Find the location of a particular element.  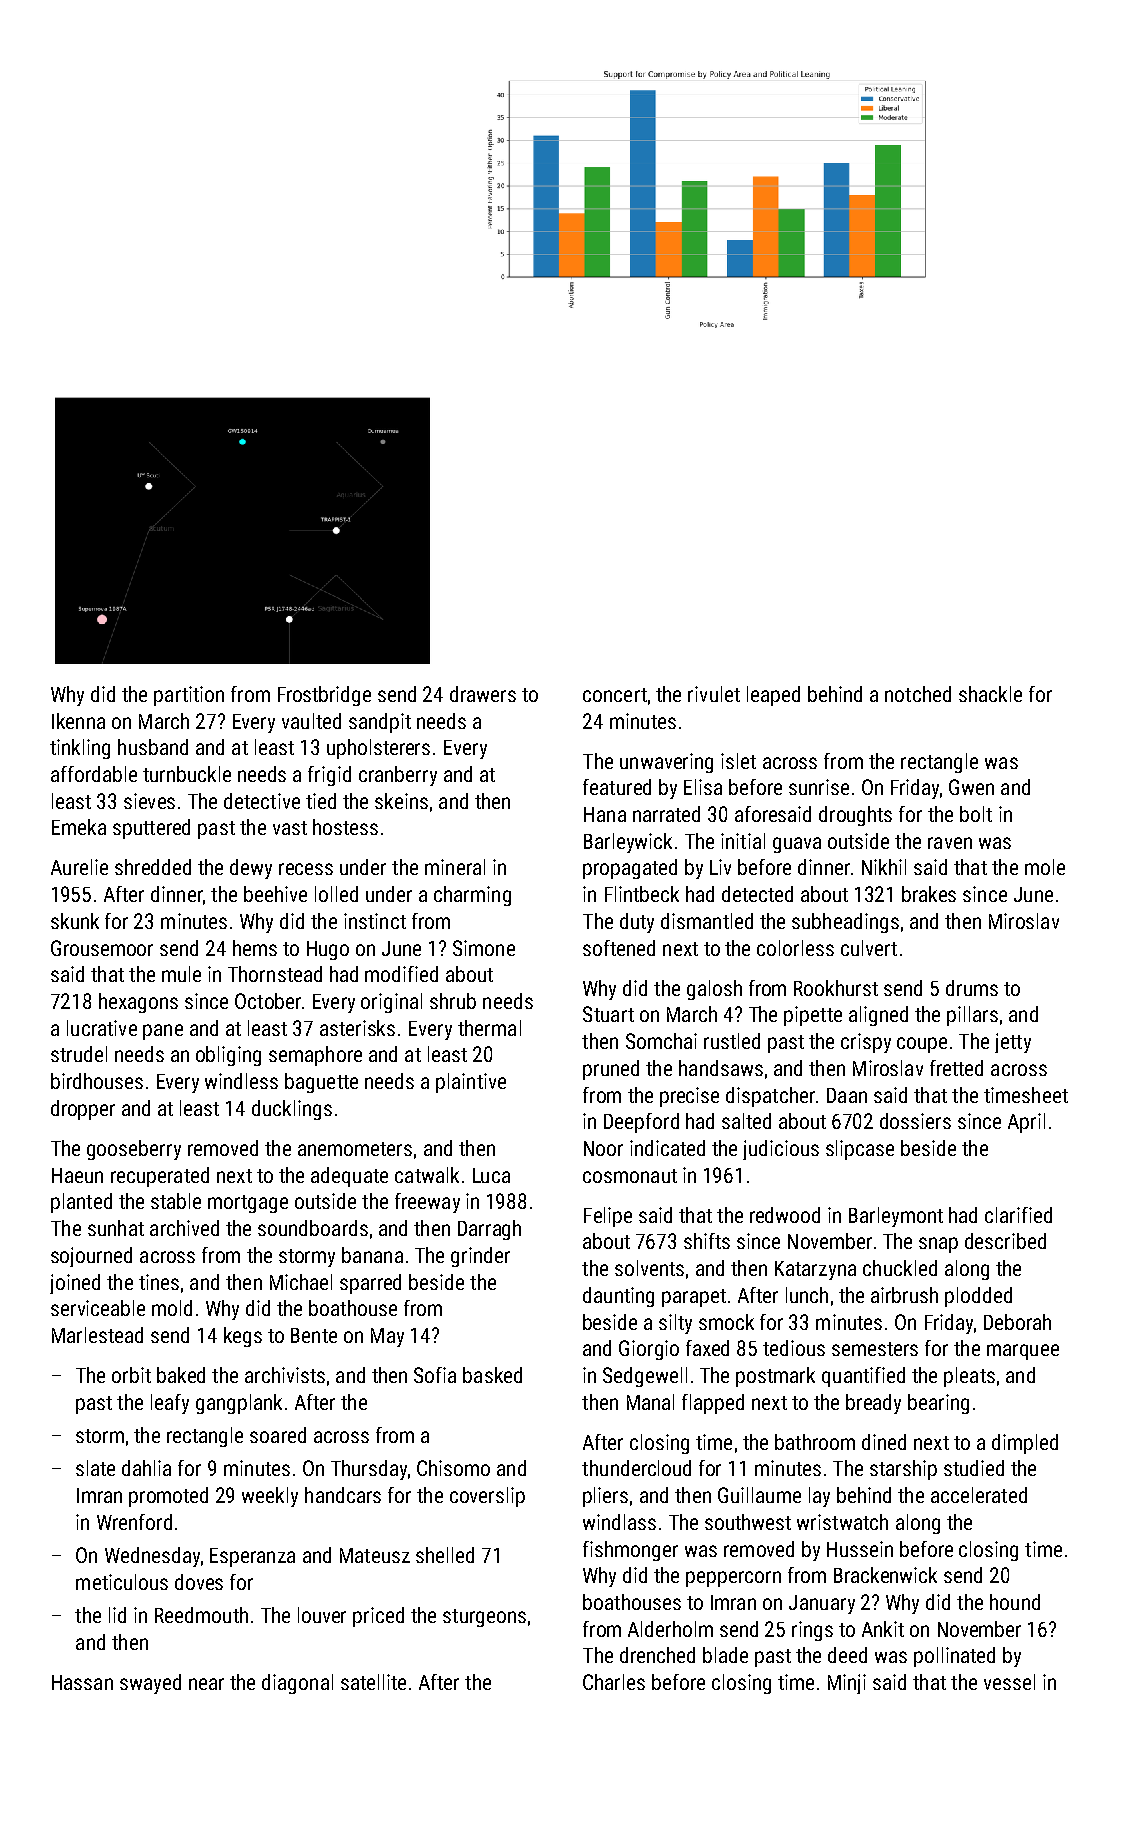

Mateusz is located at coordinates (375, 1555).
